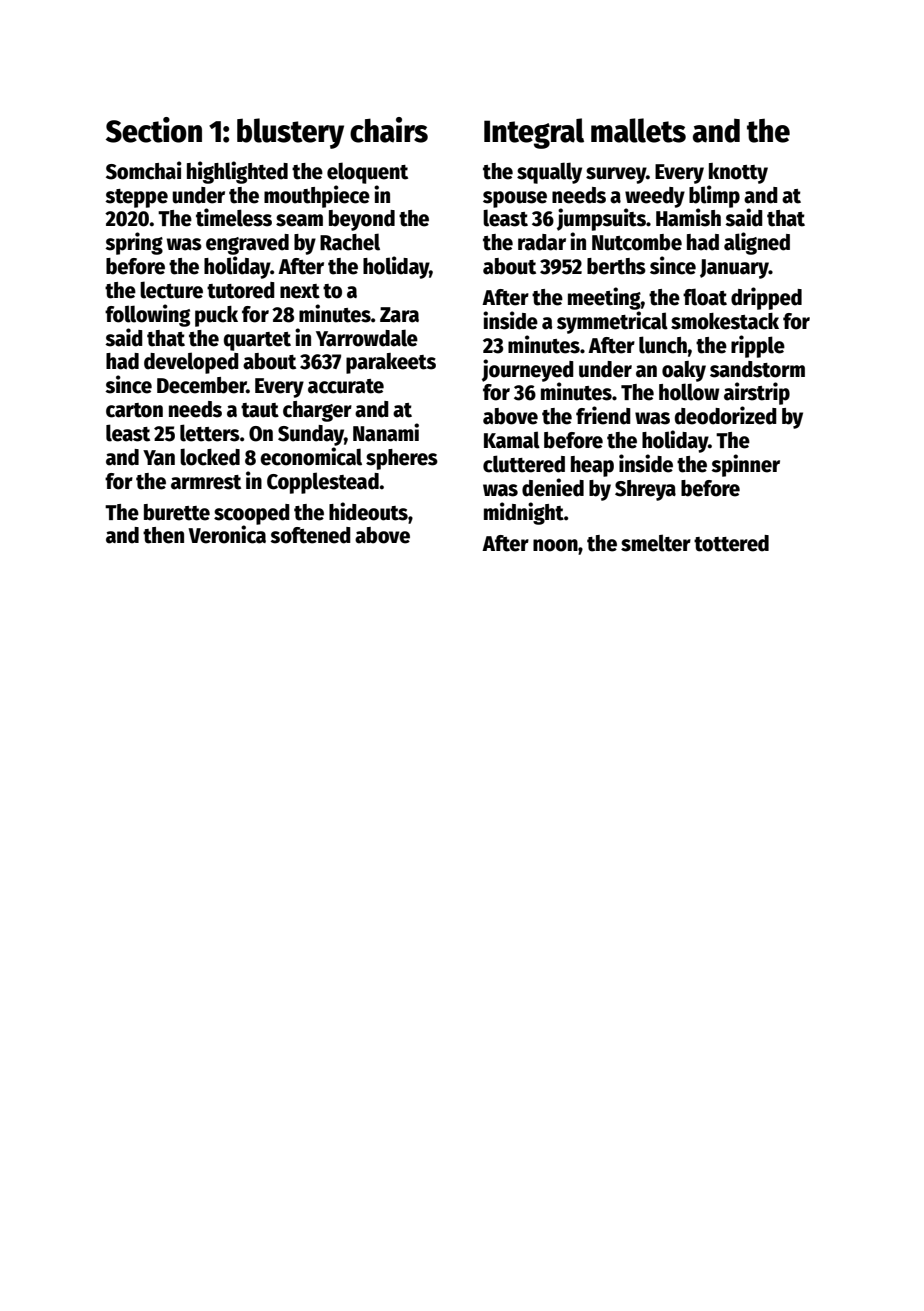  I want to click on quartet, so click(257, 341).
